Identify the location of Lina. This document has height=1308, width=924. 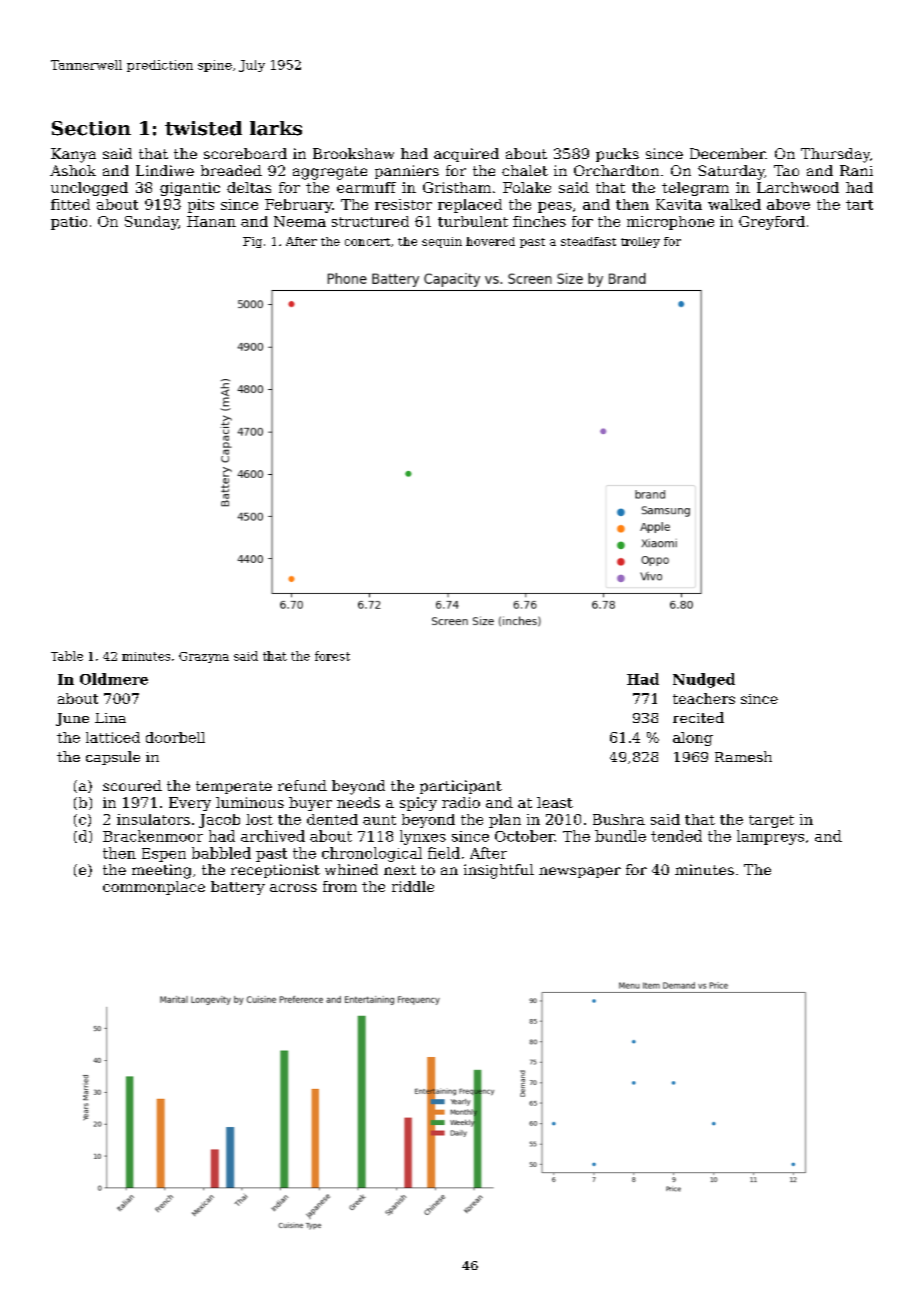
(110, 718).
